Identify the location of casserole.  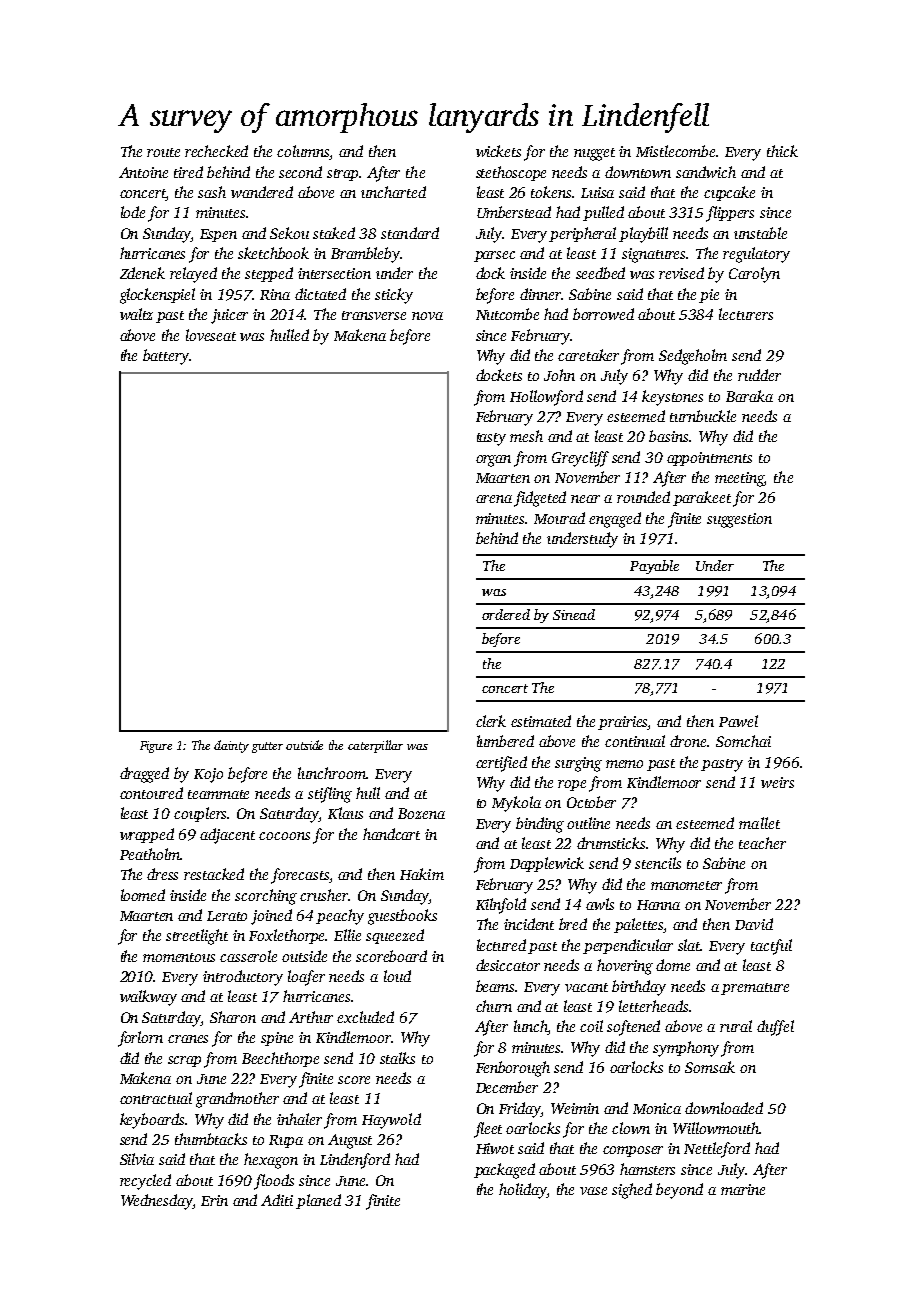
(248, 956).
